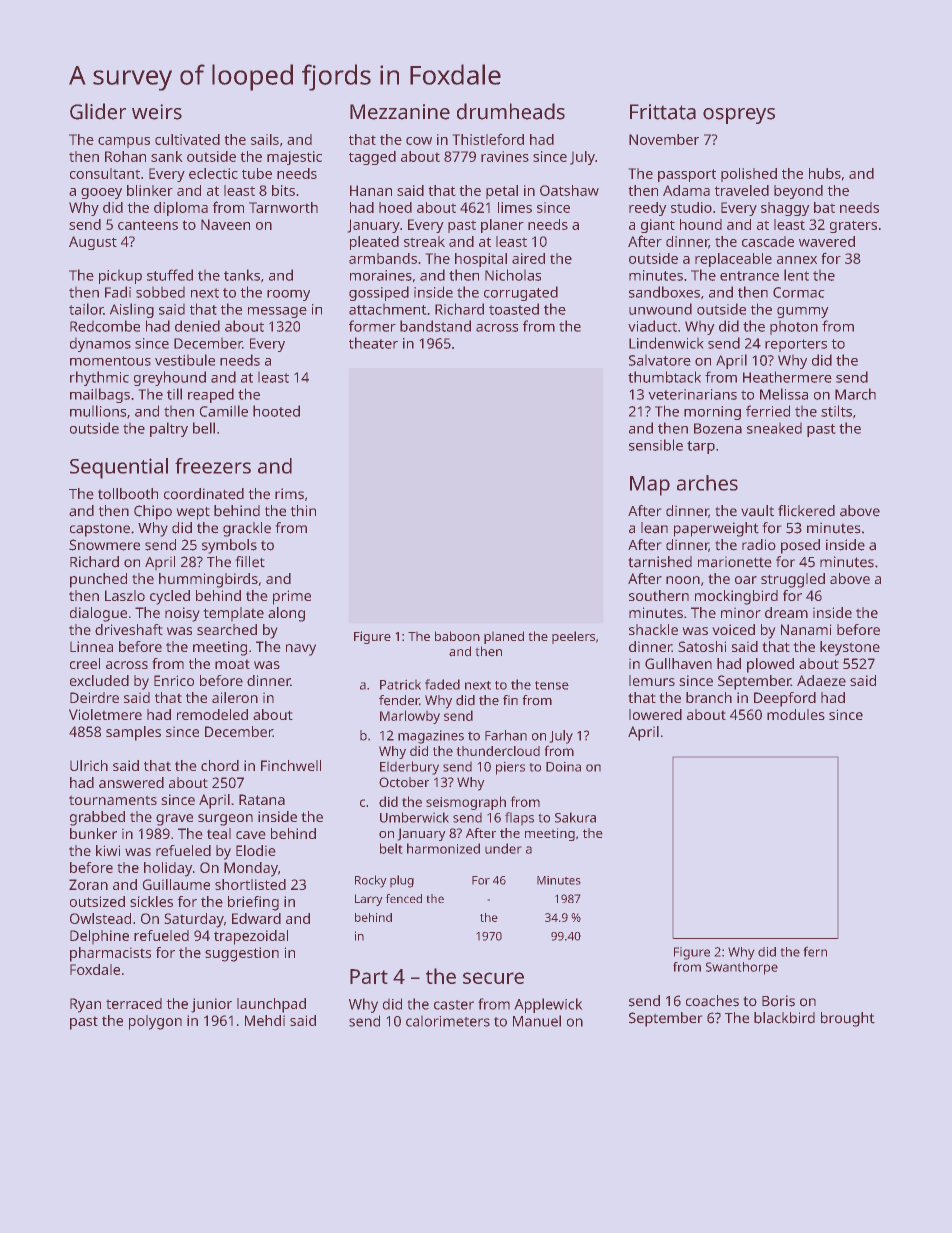  Describe the element at coordinates (815, 952) in the page. I see `fern` at that location.
